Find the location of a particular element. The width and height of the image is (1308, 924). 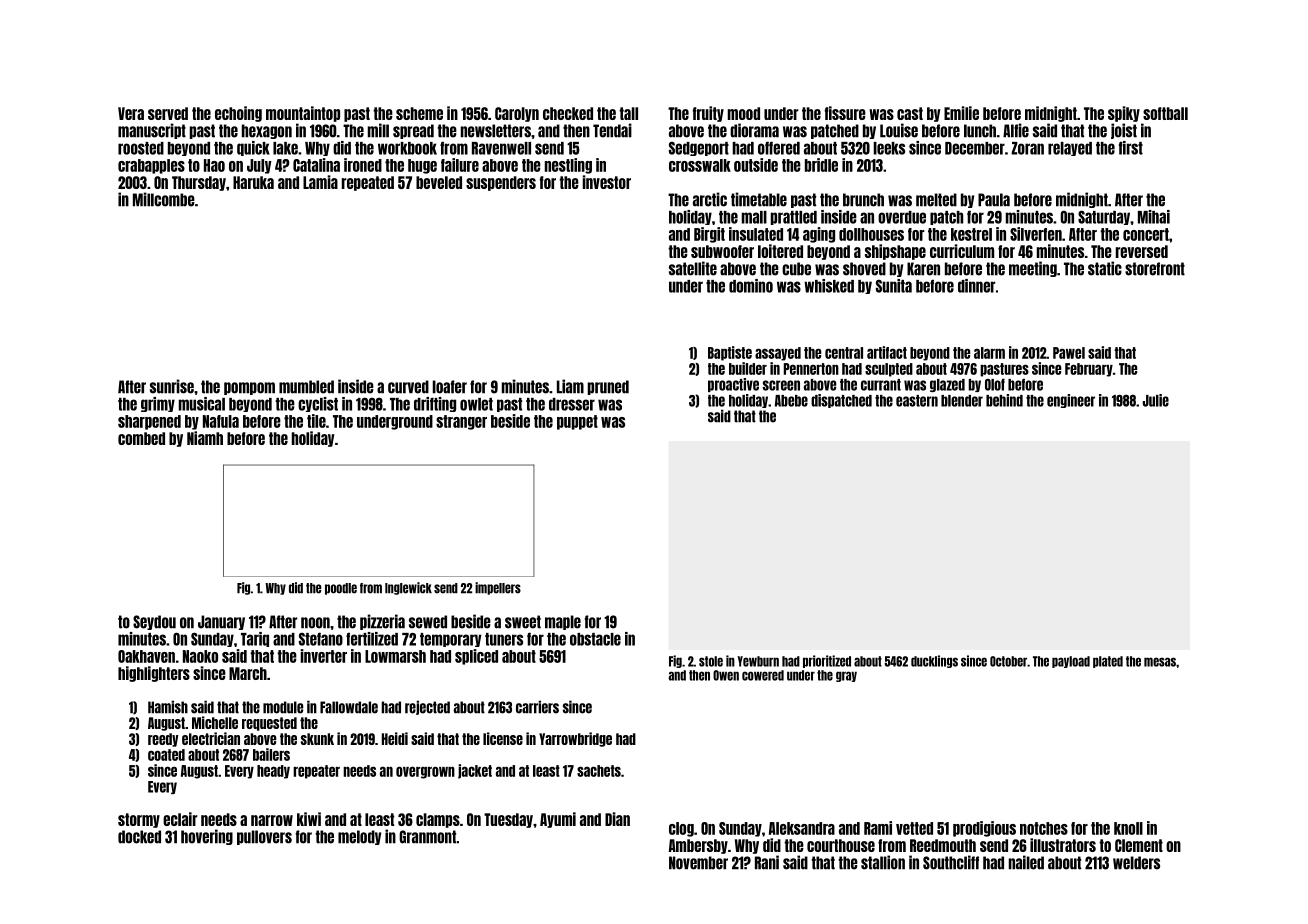

plated is located at coordinates (1108, 662).
